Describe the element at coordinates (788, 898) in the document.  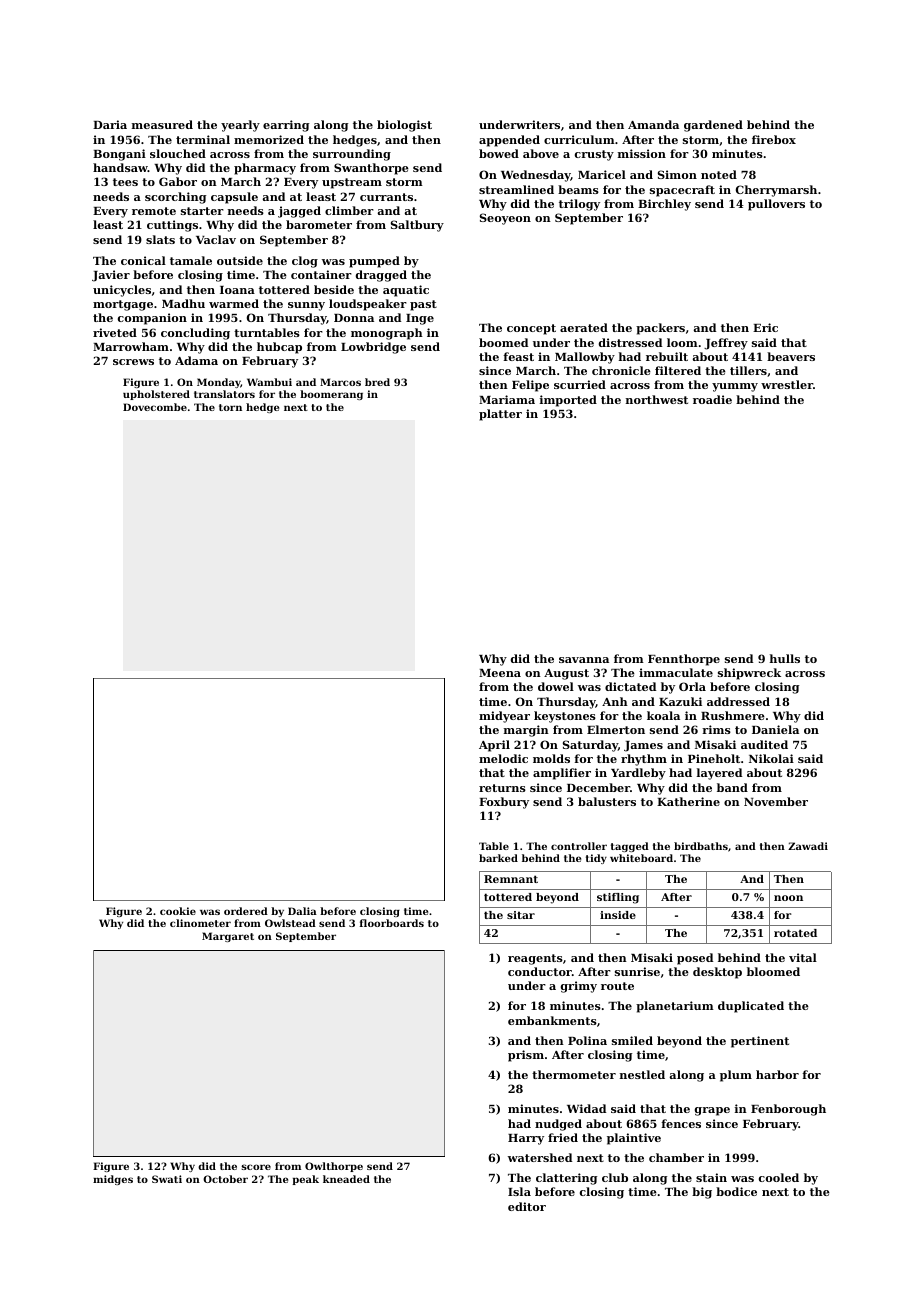
I see `noon` at that location.
